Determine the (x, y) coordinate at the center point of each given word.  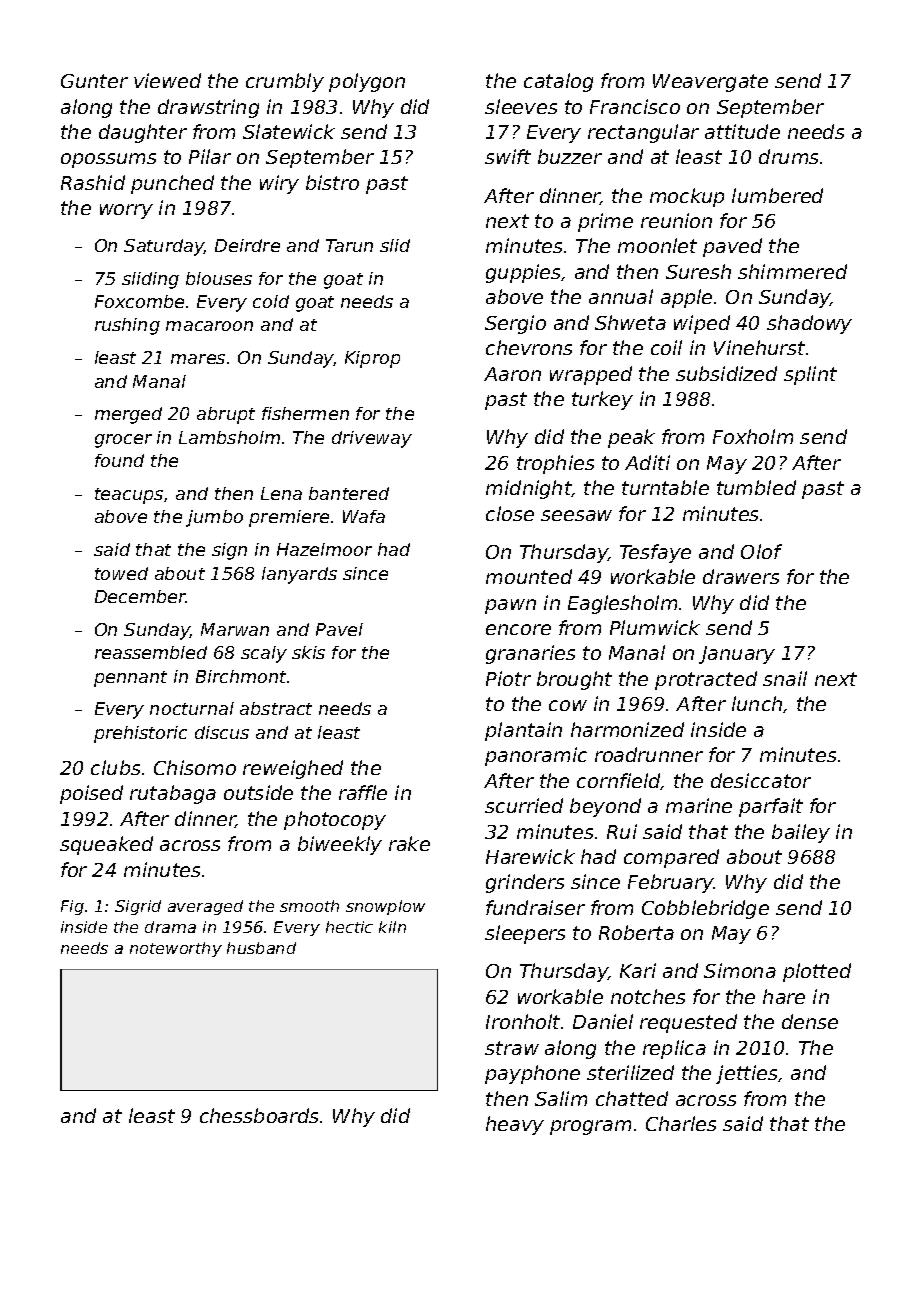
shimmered (792, 271)
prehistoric (140, 734)
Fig (72, 907)
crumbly (285, 82)
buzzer (570, 156)
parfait (771, 807)
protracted (706, 680)
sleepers (525, 934)
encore (518, 629)
